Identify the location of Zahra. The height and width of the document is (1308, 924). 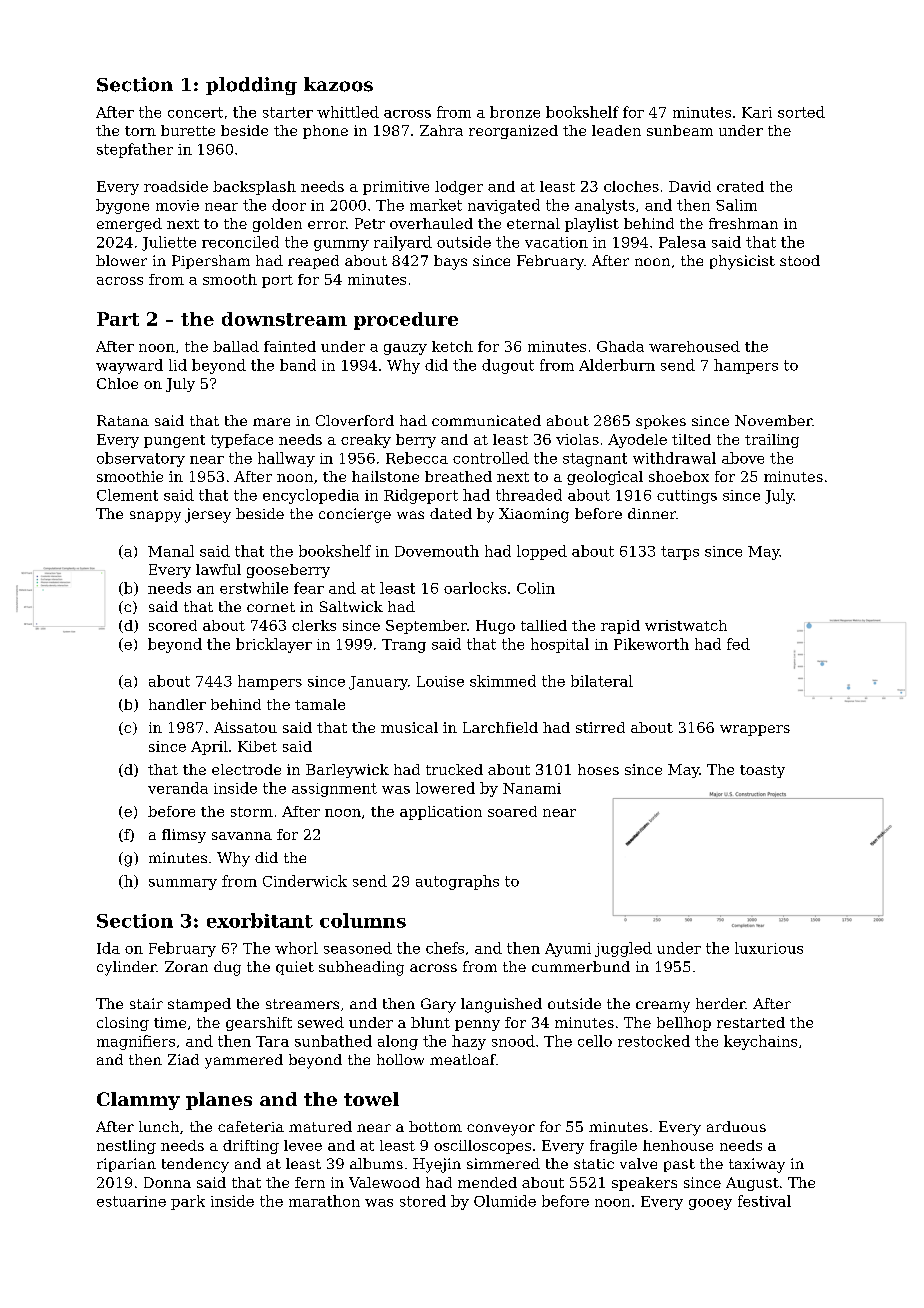
(441, 130).
